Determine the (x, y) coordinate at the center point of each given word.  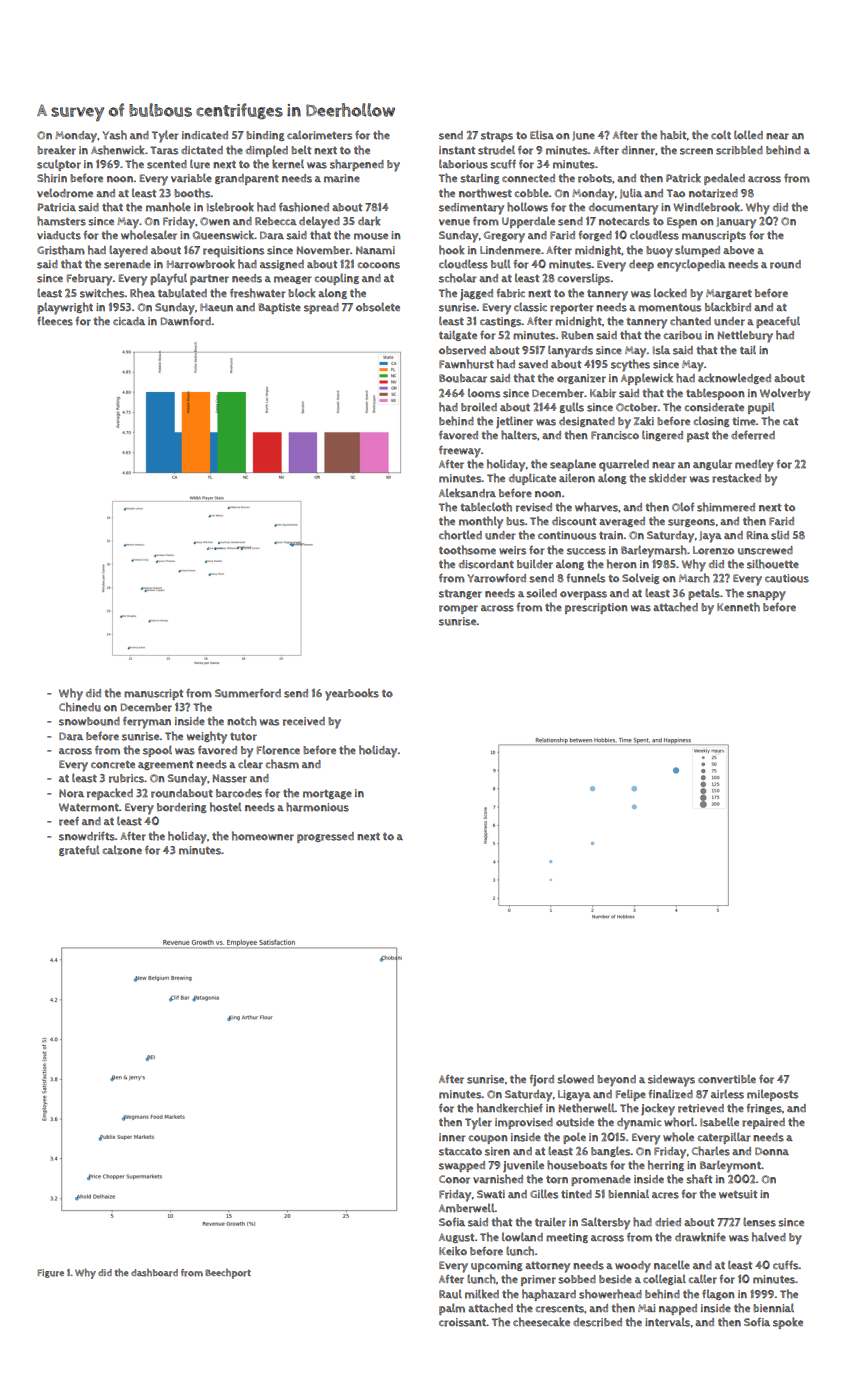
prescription (596, 608)
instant (457, 150)
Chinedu (80, 707)
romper (458, 609)
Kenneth (738, 607)
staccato (460, 1151)
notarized (713, 193)
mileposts (772, 1095)
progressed (325, 837)
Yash (114, 135)
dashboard (154, 1273)
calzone (122, 850)
